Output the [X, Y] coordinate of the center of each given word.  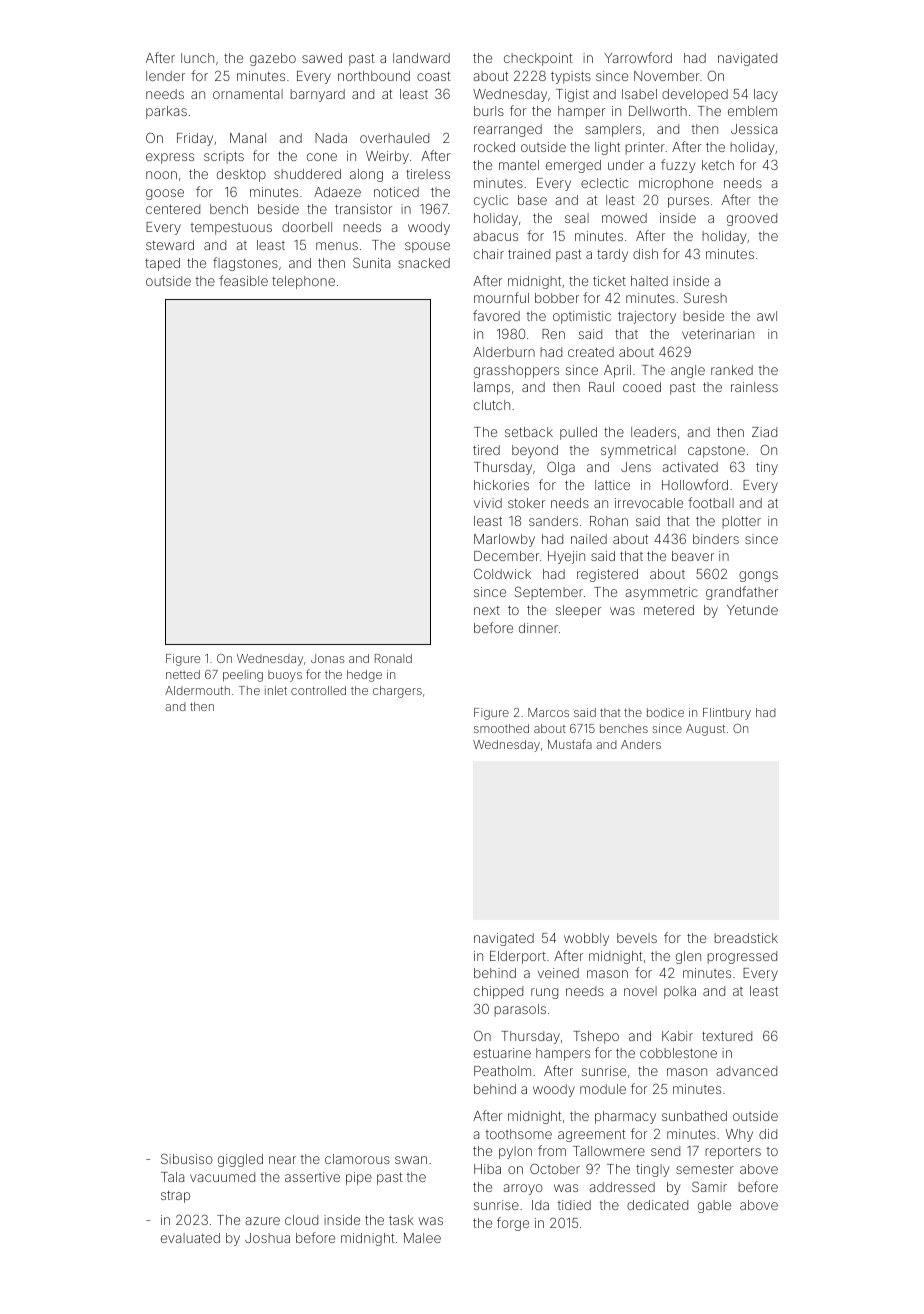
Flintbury [727, 714]
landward [421, 58]
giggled [240, 1160]
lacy [766, 95]
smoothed [501, 728]
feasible [243, 280]
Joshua [267, 1238]
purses [688, 202]
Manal [248, 138]
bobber [557, 298]
